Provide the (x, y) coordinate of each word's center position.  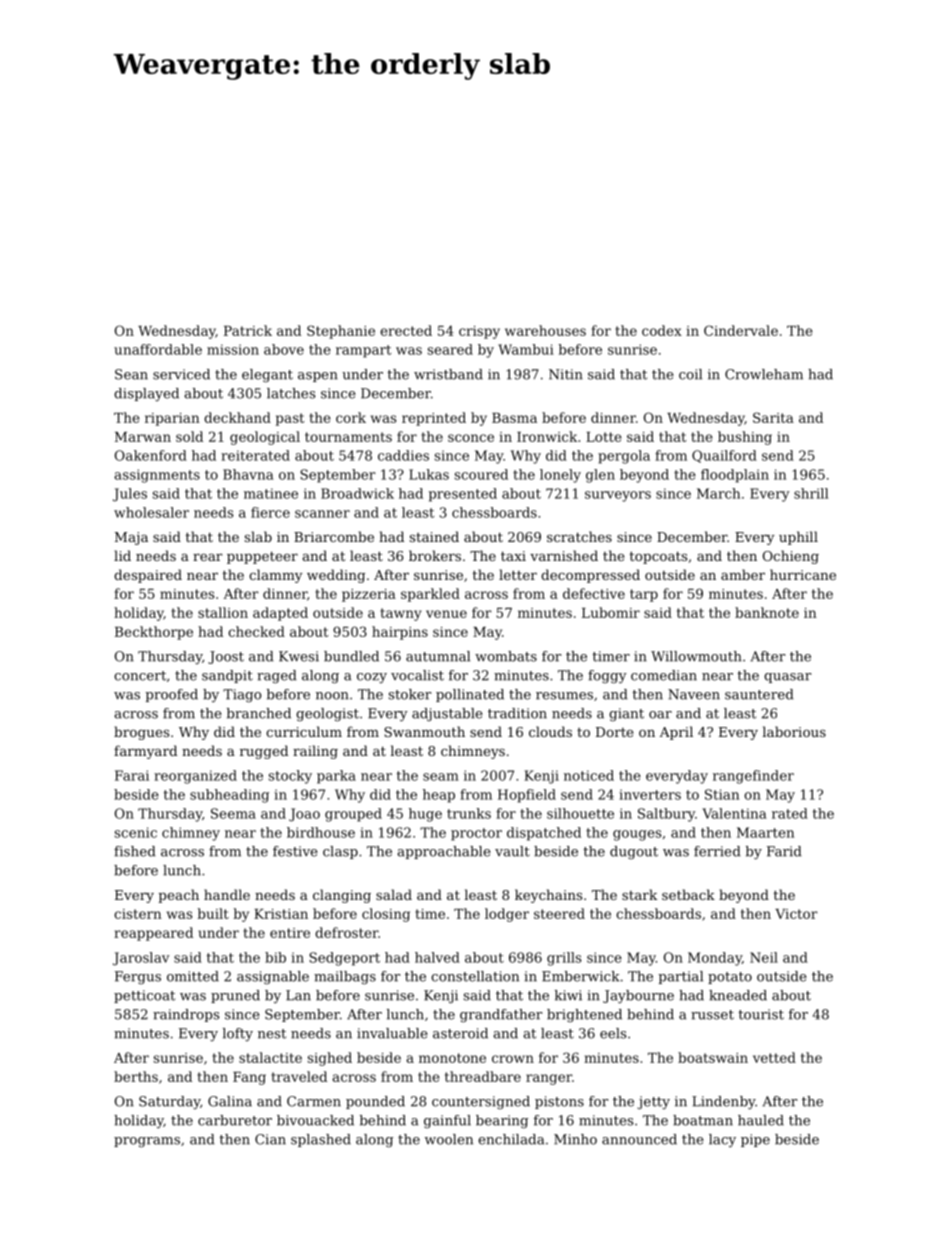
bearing (502, 1121)
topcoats (658, 557)
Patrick (248, 330)
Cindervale (741, 330)
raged (277, 676)
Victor (796, 914)
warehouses (545, 330)
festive (295, 851)
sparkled (430, 595)
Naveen (694, 694)
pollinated (470, 695)
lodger (507, 915)
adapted (280, 614)
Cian (270, 1139)
